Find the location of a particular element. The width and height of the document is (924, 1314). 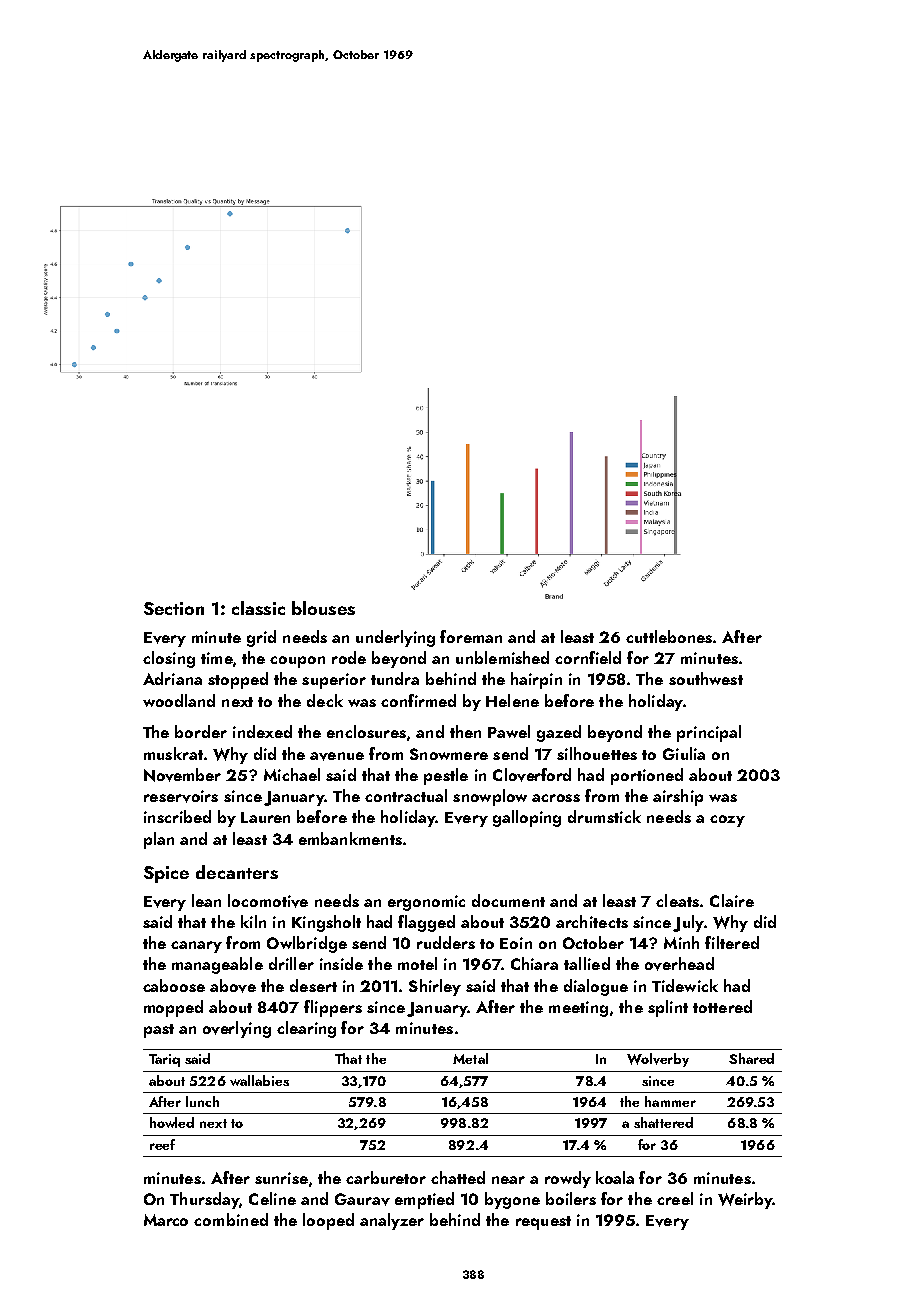

coupon is located at coordinates (297, 662).
